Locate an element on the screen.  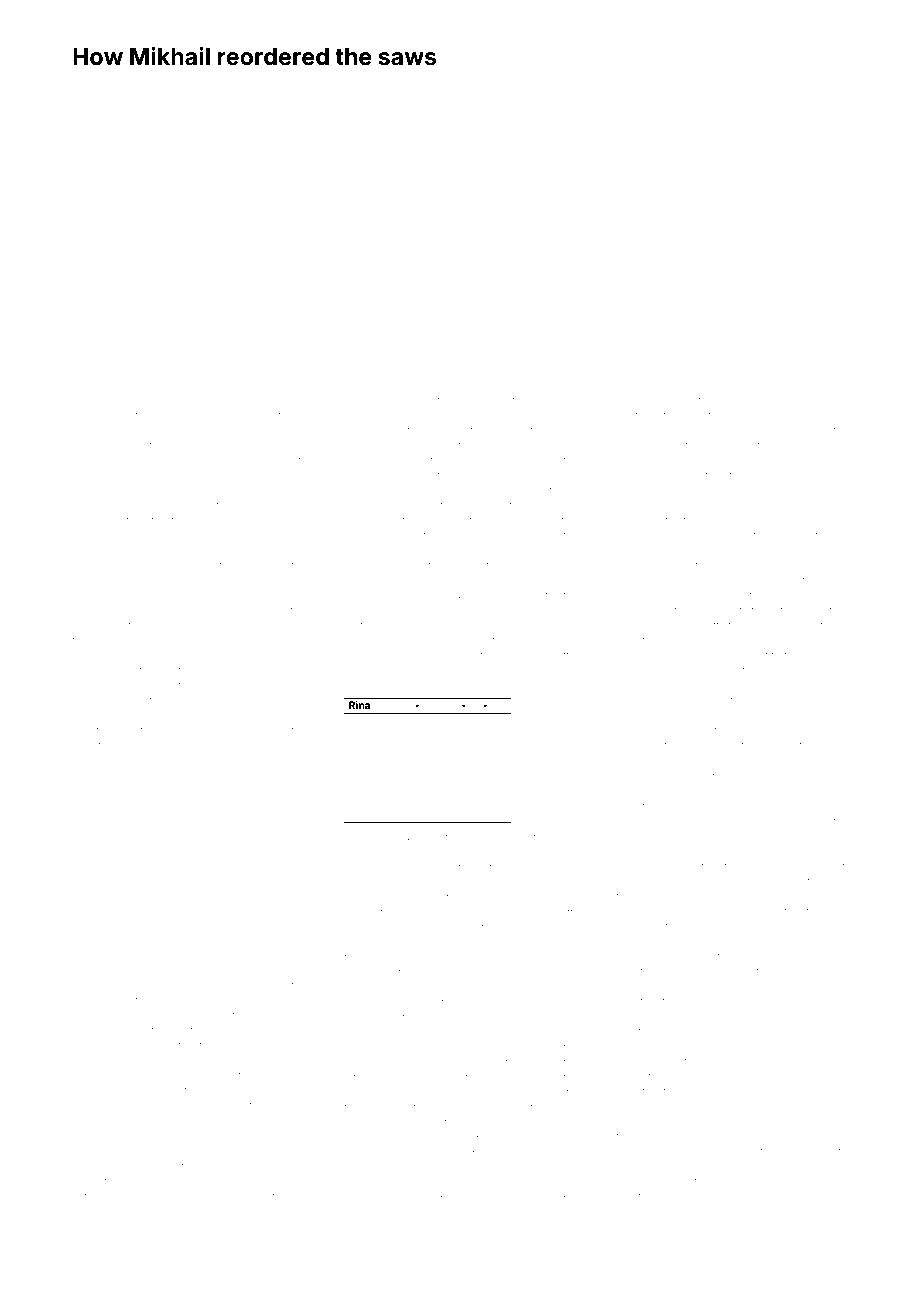
Marlestead is located at coordinates (101, 1076).
